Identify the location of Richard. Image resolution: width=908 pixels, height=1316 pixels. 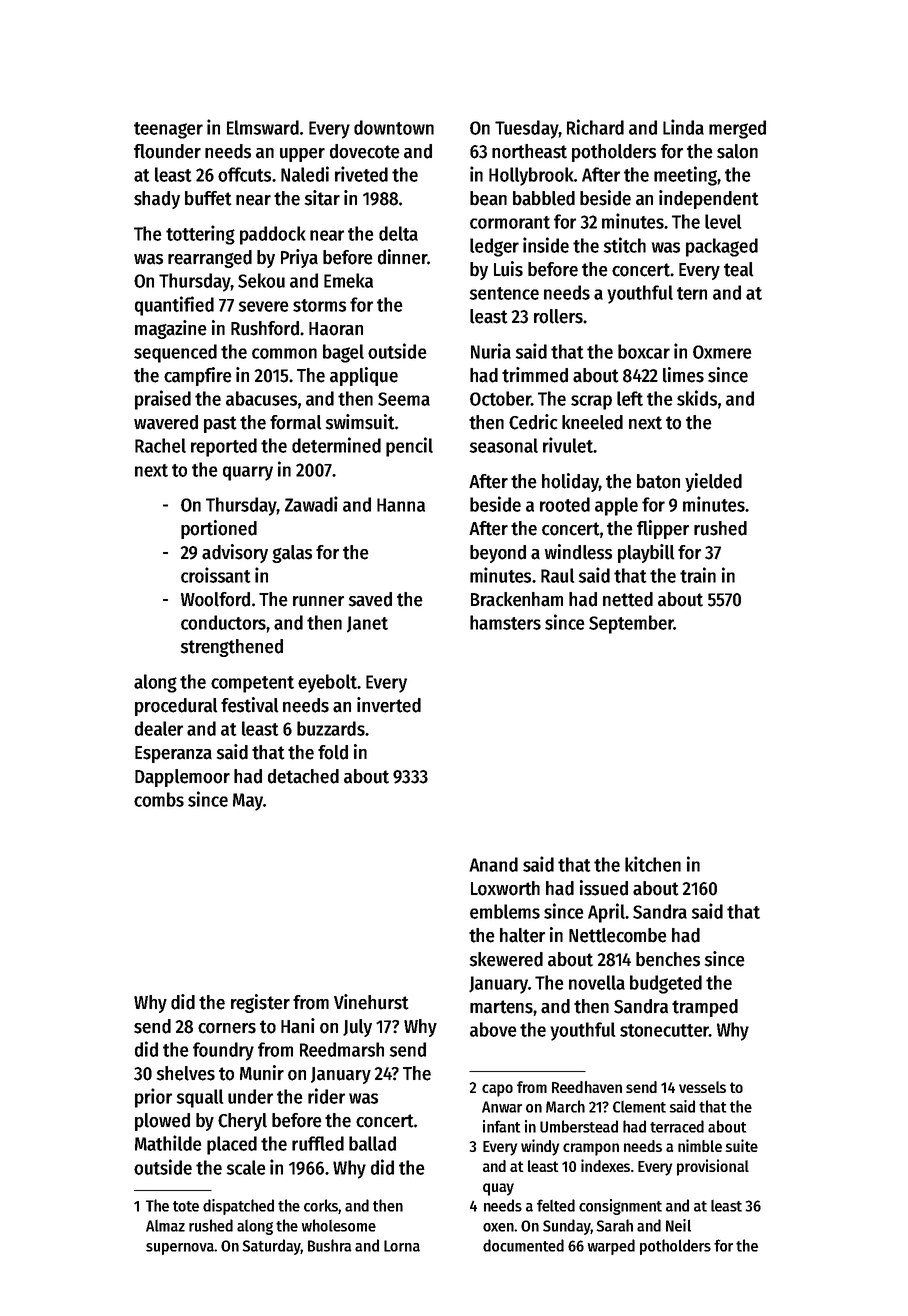
(595, 127).
